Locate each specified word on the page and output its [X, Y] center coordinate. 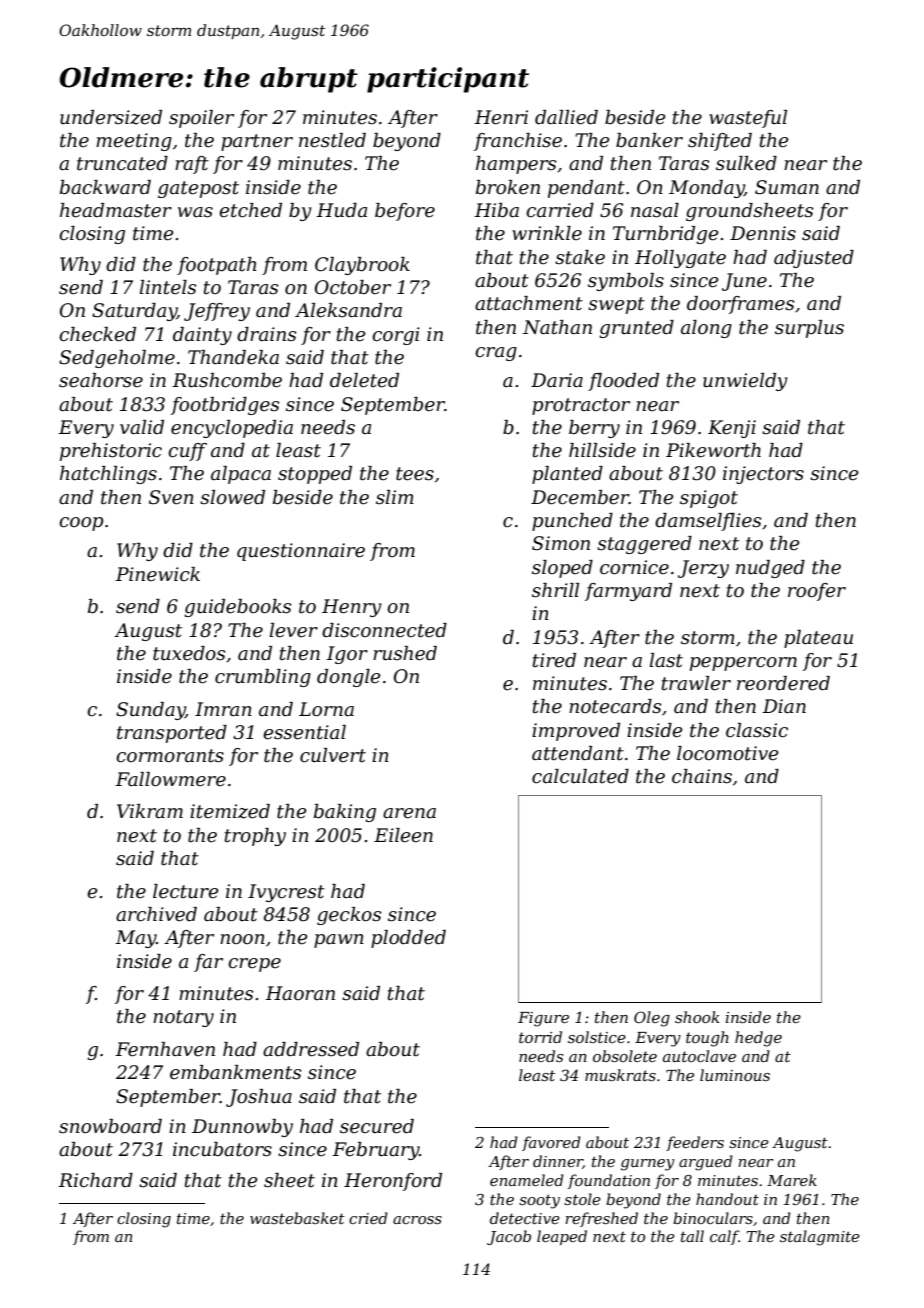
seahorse [101, 380]
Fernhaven [165, 1049]
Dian [784, 706]
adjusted [814, 259]
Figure [543, 1019]
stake [580, 257]
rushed [405, 653]
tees [415, 474]
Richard [95, 1180]
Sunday [150, 711]
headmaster [116, 210]
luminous [735, 1075]
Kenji [732, 429]
